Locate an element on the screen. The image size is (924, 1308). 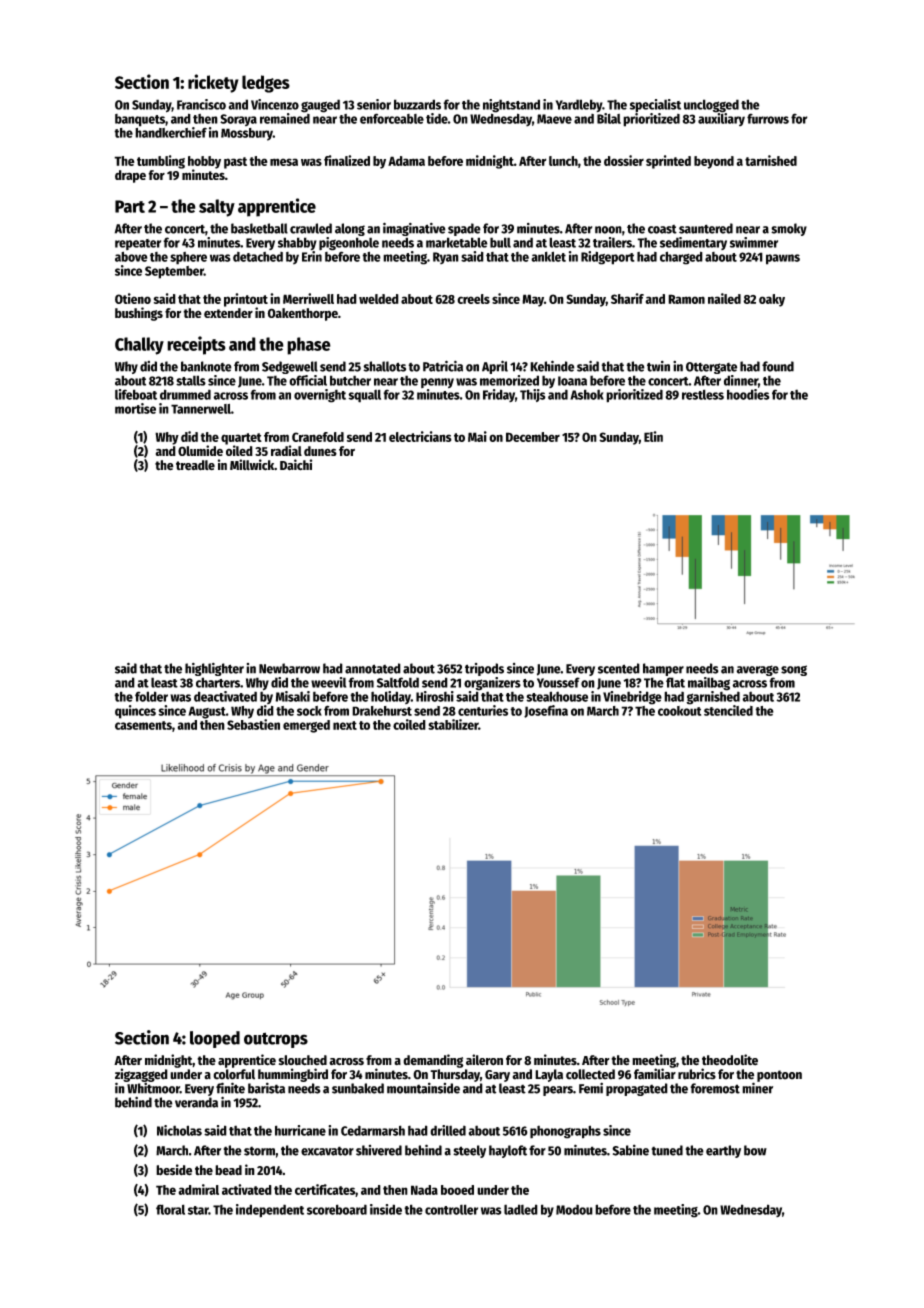
dunes is located at coordinates (320, 451).
